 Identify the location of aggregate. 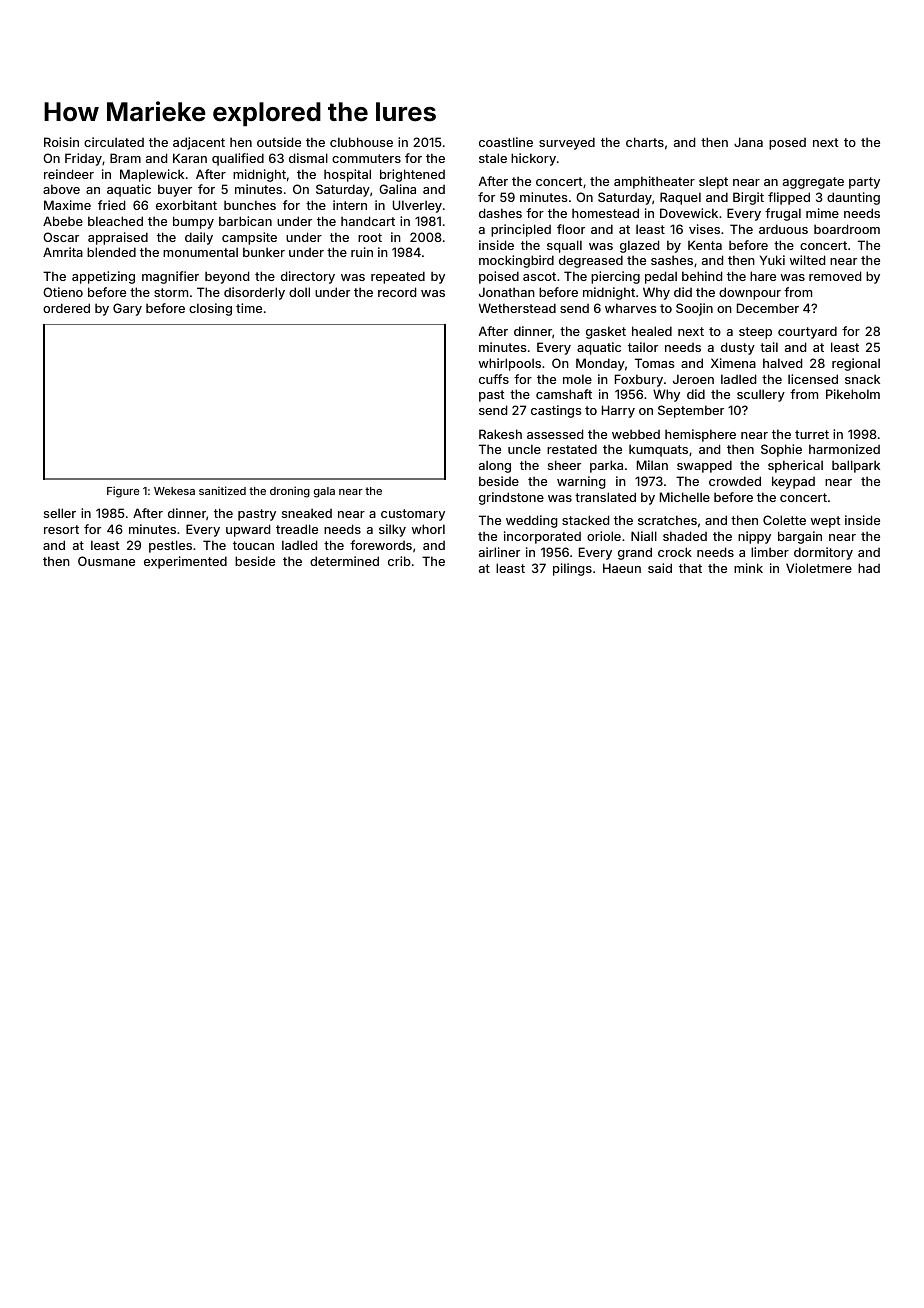
(813, 183).
